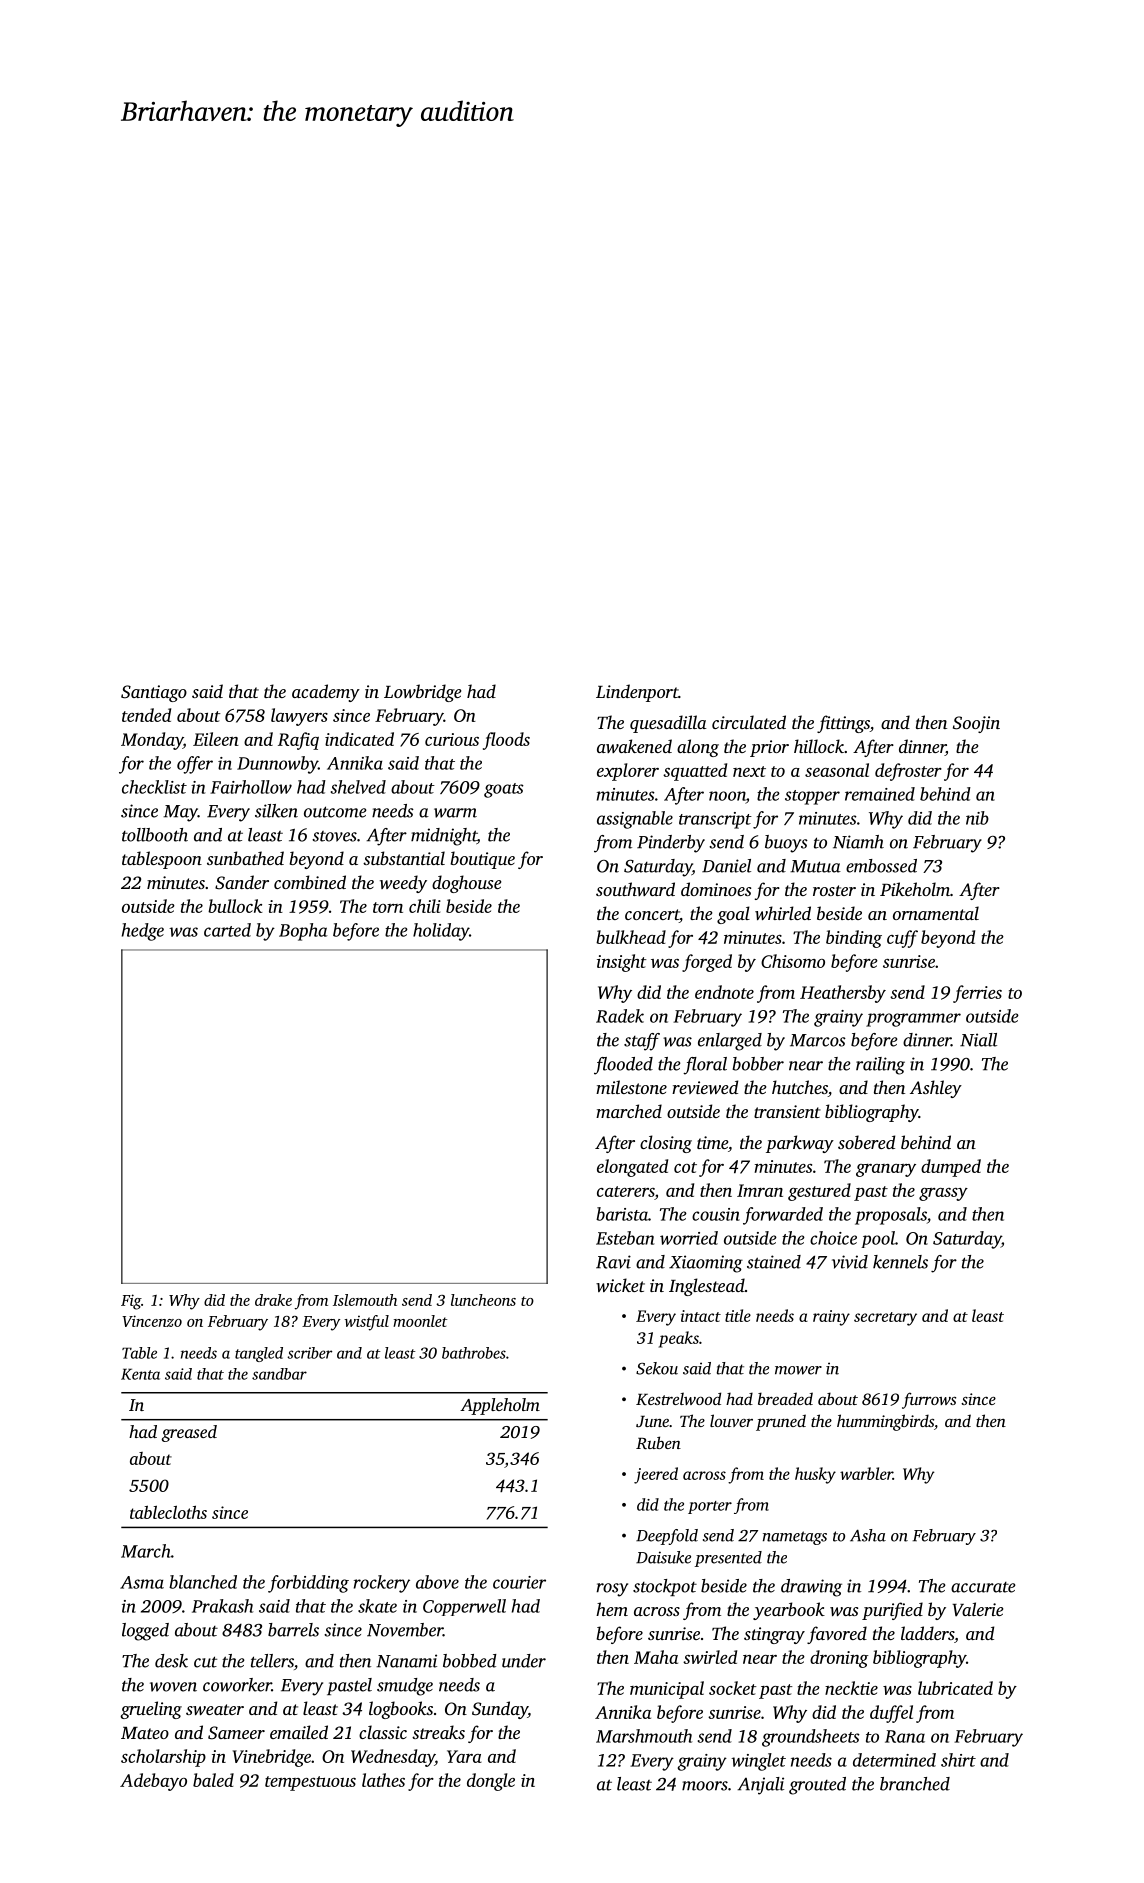 Image resolution: width=1144 pixels, height=1883 pixels. Describe the element at coordinates (227, 930) in the image. I see `carted` at that location.
